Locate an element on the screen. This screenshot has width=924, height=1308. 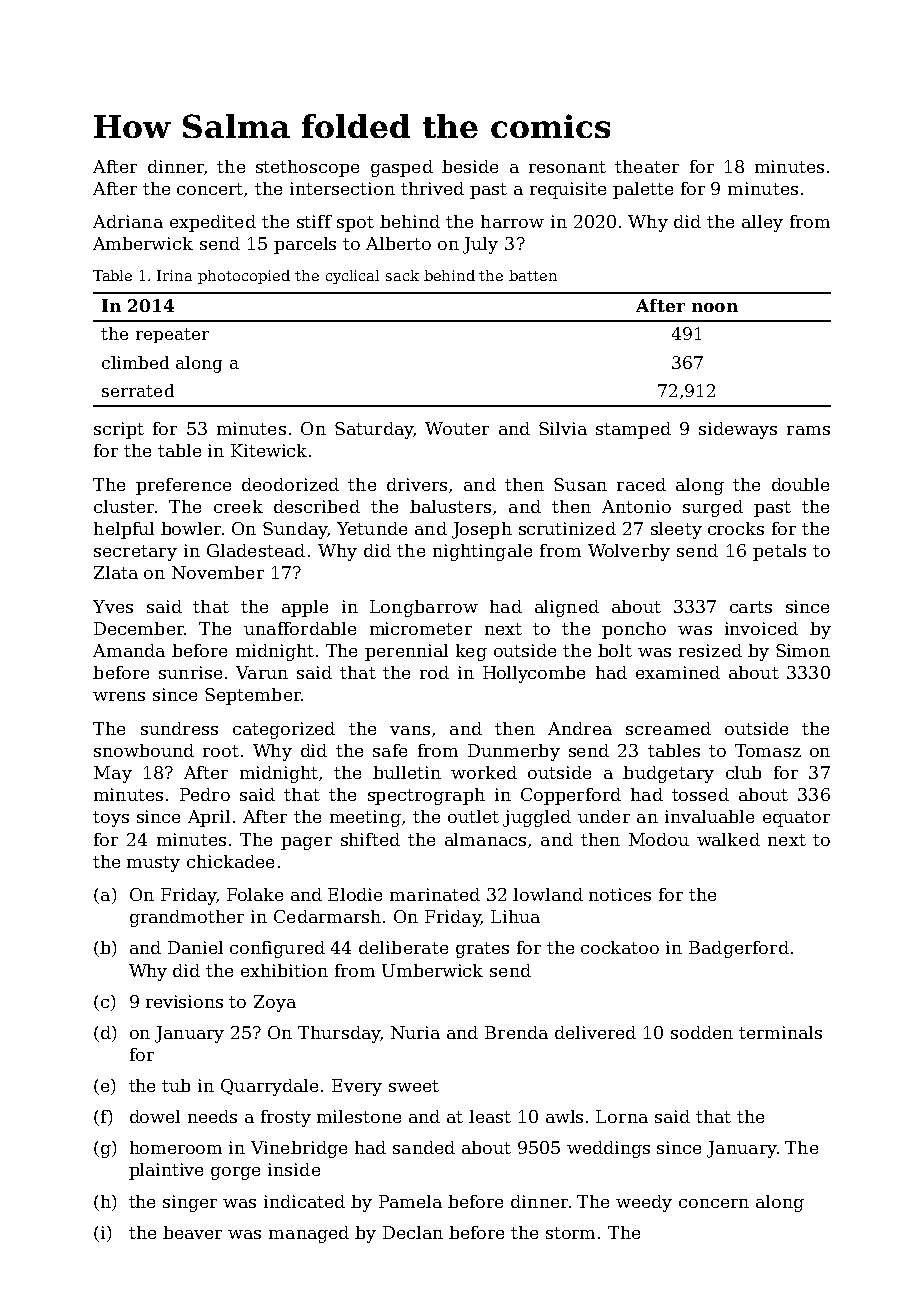
Irina is located at coordinates (174, 275).
